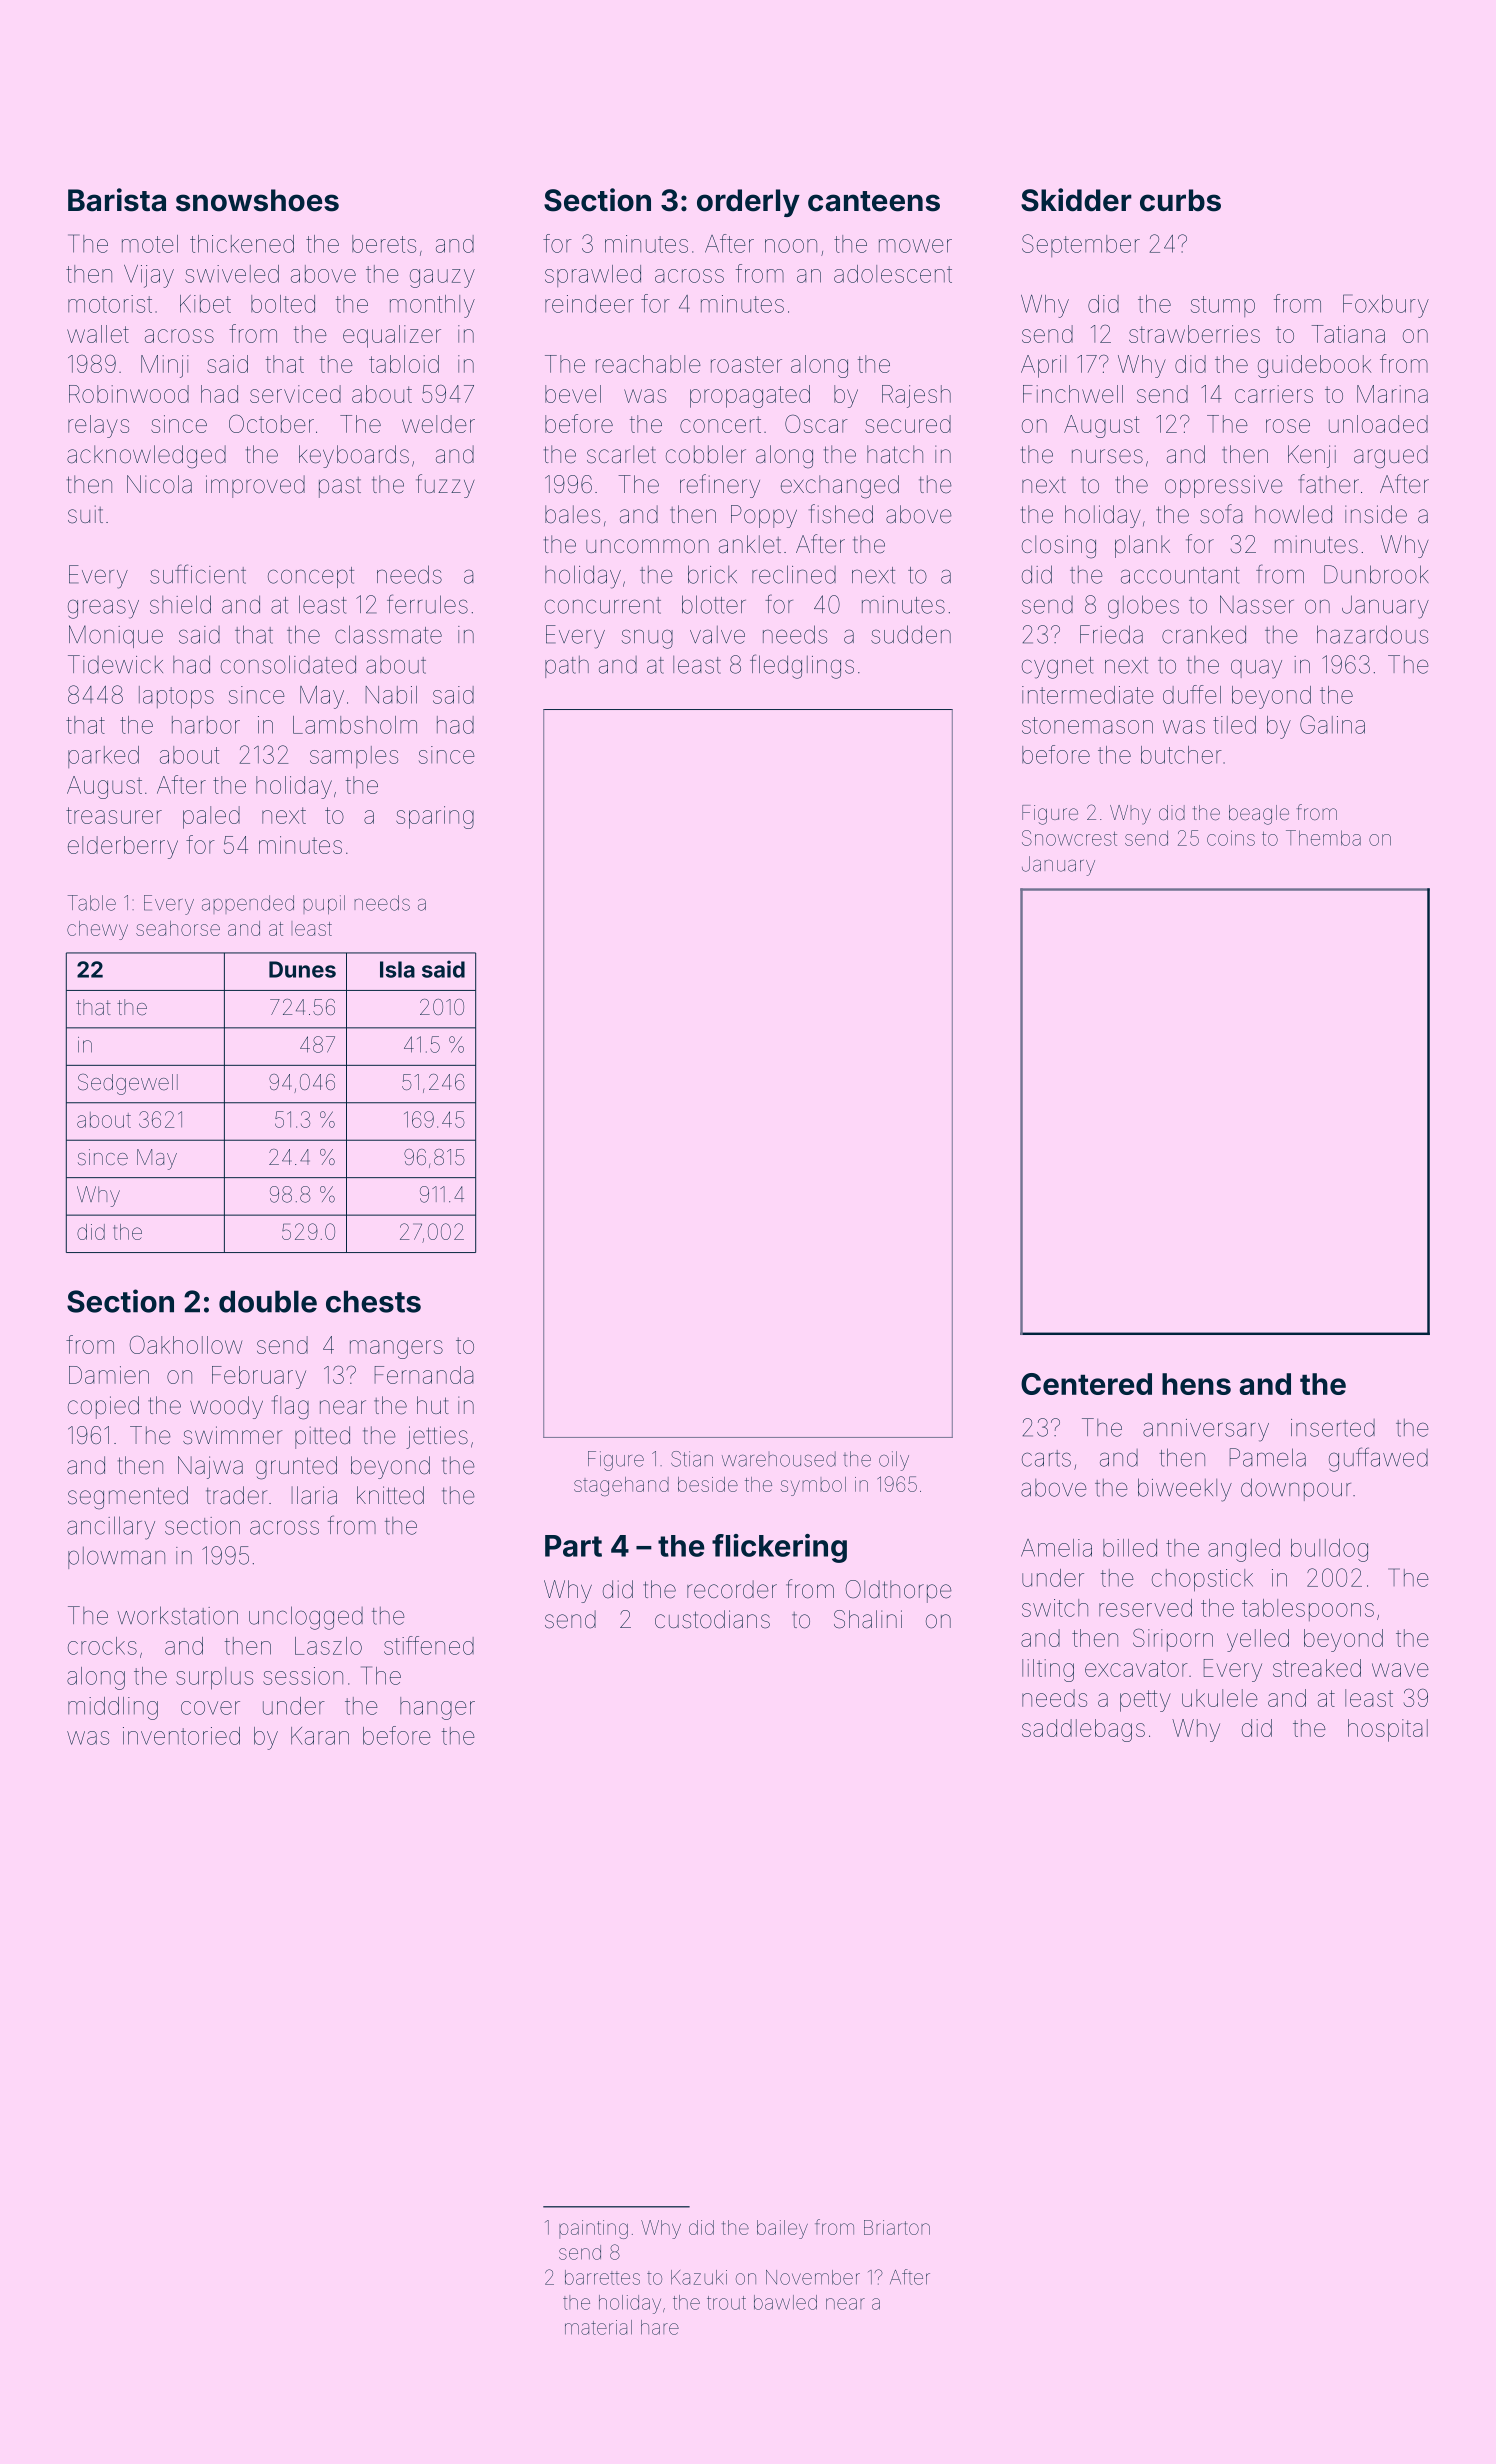  What do you see at coordinates (802, 666) in the page?
I see `fledglings` at bounding box center [802, 666].
